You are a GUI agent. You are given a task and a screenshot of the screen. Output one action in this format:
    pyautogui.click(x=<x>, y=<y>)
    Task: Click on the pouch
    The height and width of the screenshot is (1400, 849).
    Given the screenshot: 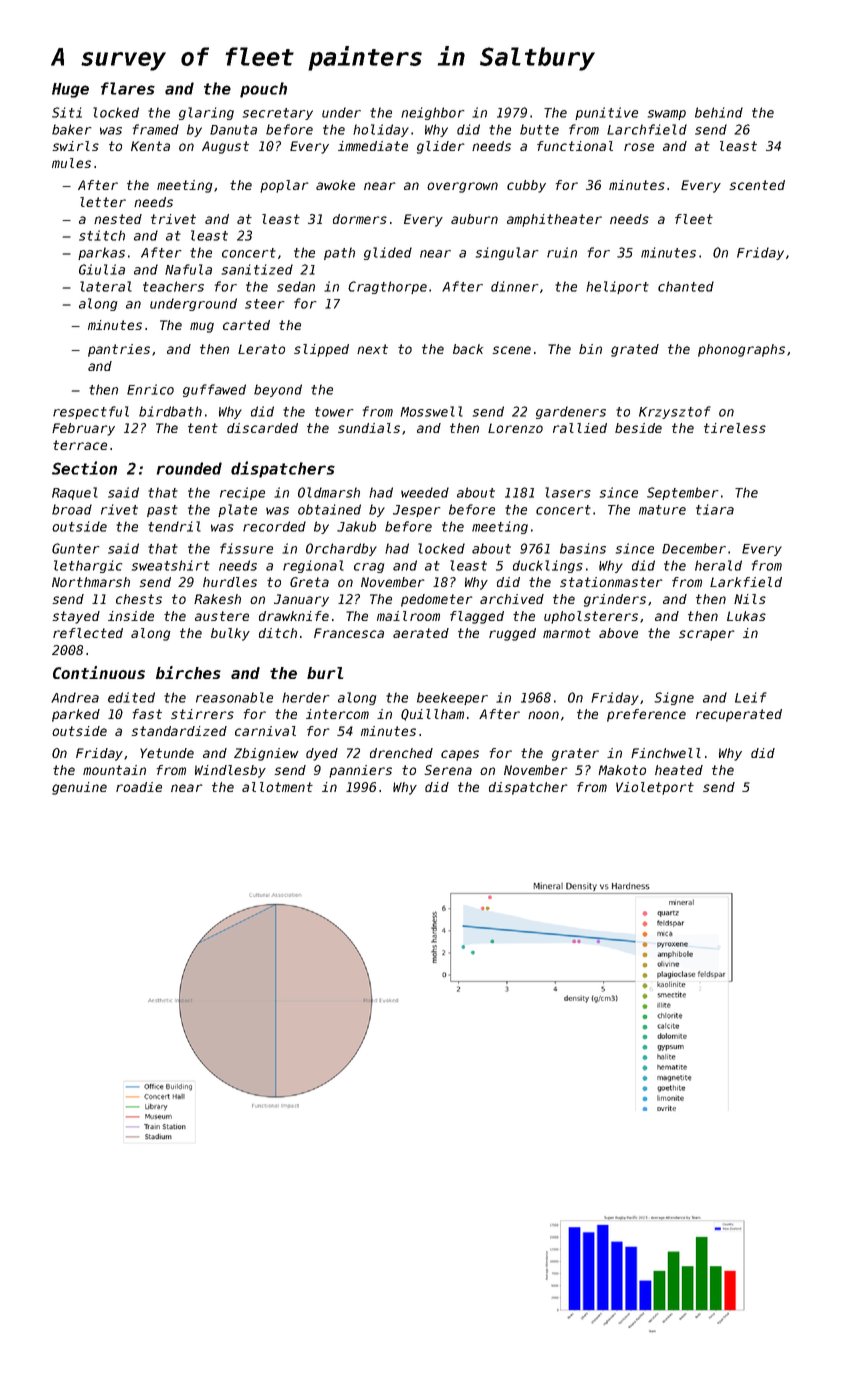 What is the action you would take?
    pyautogui.click(x=263, y=90)
